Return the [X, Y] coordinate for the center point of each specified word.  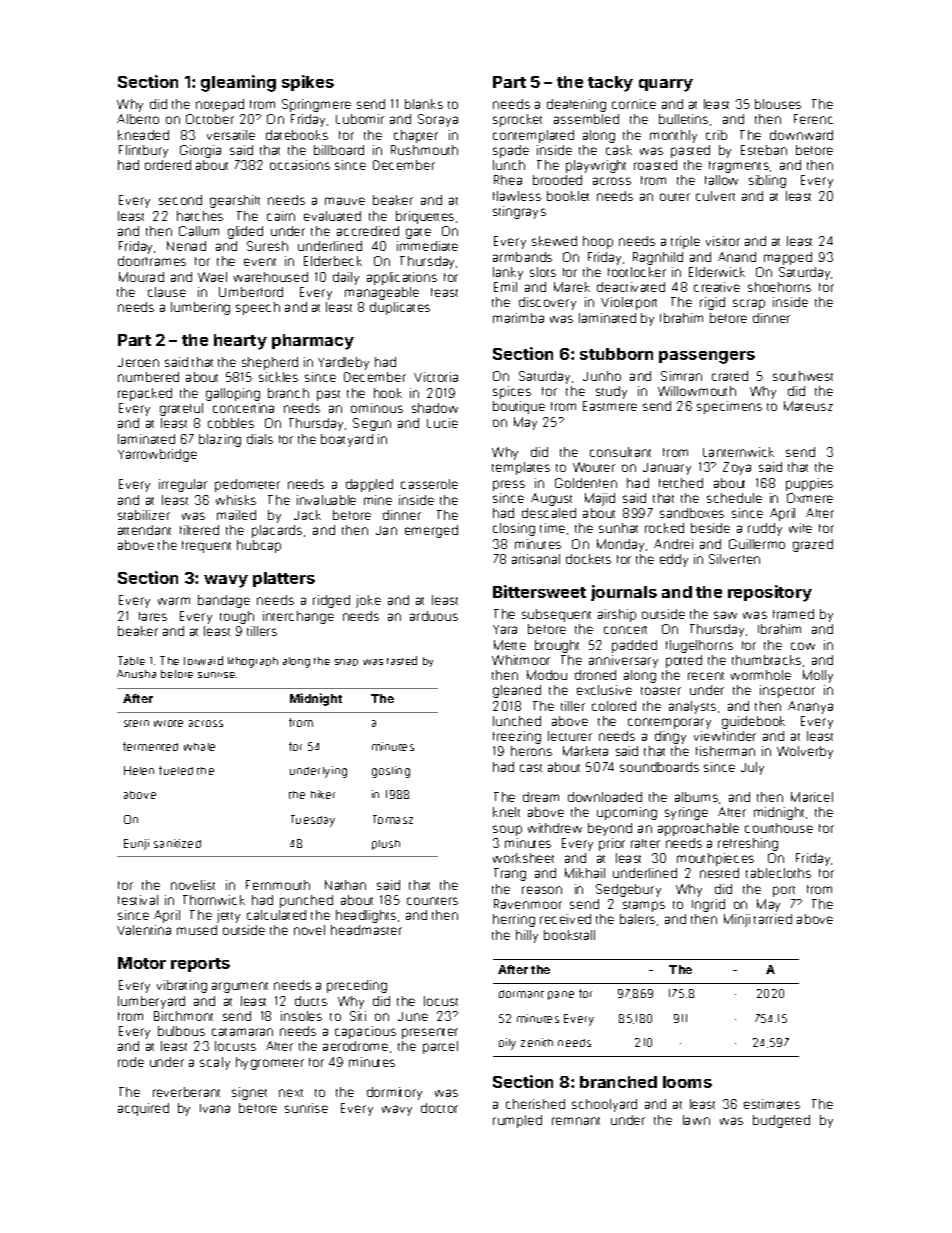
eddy [674, 560]
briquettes [425, 217]
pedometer [247, 485]
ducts [311, 1001]
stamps [644, 906]
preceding [357, 986]
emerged [431, 531]
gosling [391, 772]
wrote [168, 723]
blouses [778, 104]
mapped [788, 258]
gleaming [238, 83]
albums [696, 797]
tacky [610, 84]
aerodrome [355, 1046]
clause [167, 292]
